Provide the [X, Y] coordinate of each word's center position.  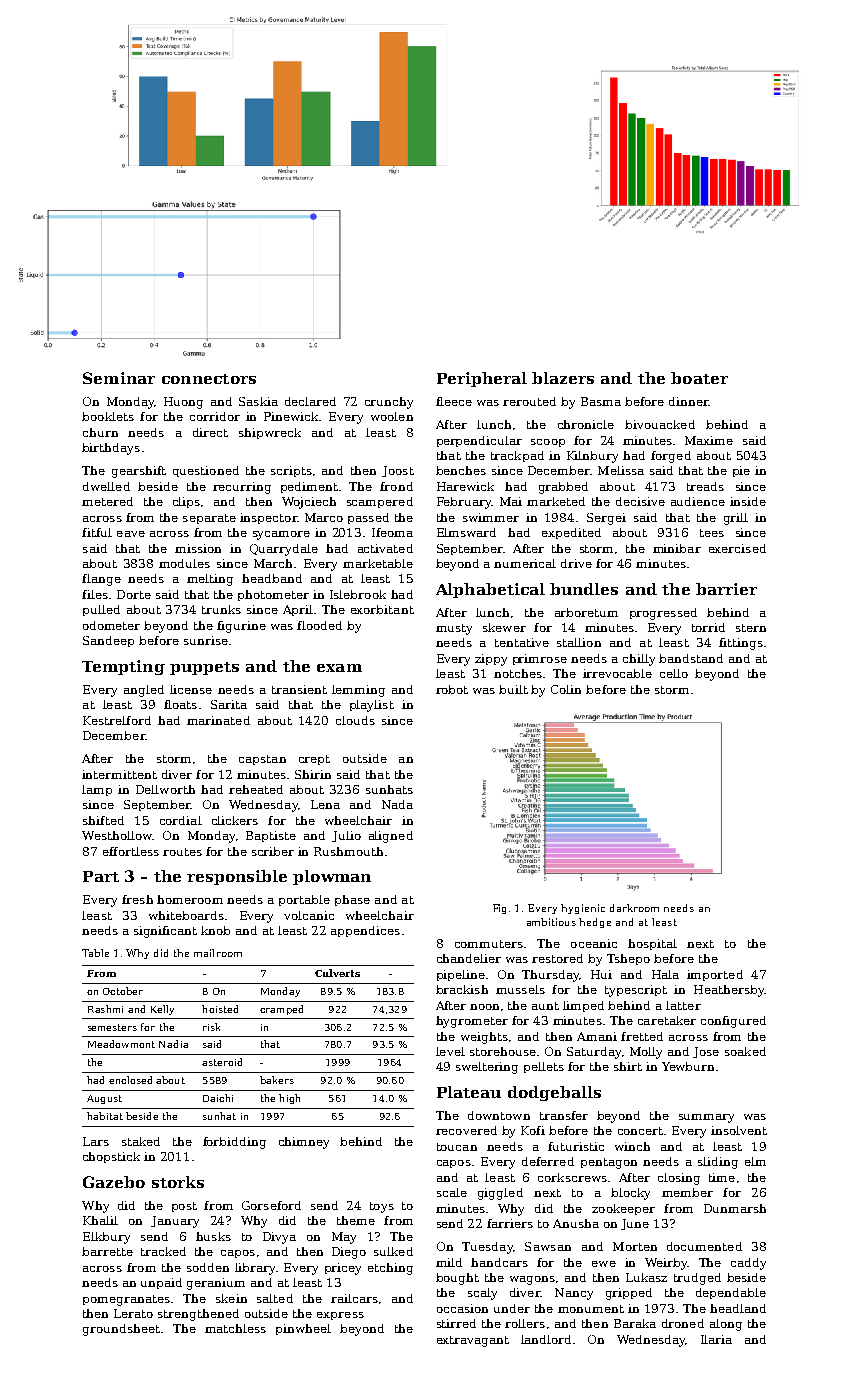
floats [180, 704]
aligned [391, 837]
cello [674, 673]
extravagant [473, 1341]
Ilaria [716, 1339]
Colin [566, 689]
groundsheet [121, 1330]
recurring [242, 488]
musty [454, 629]
